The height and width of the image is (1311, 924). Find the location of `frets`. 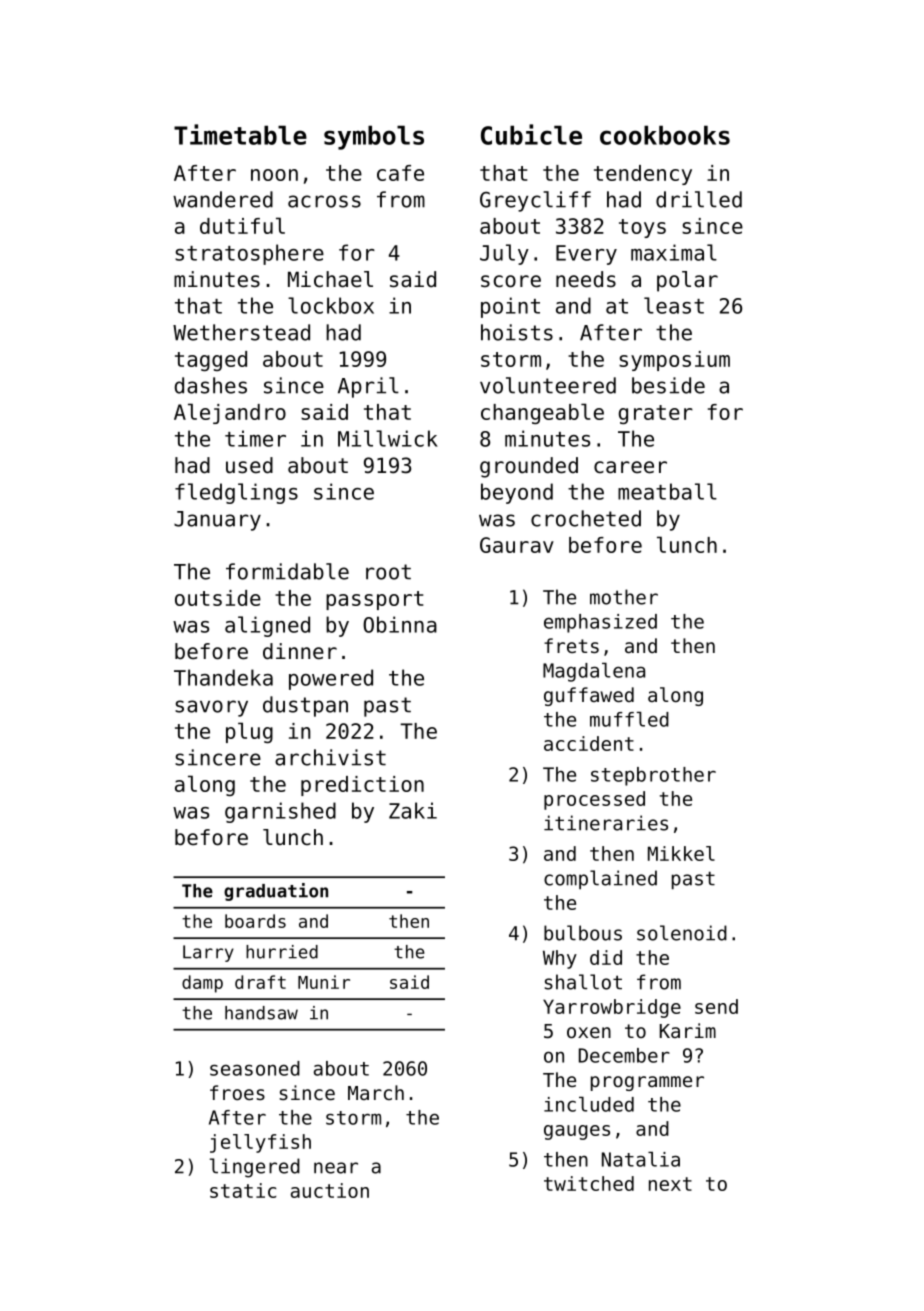

frets is located at coordinates (571, 645).
